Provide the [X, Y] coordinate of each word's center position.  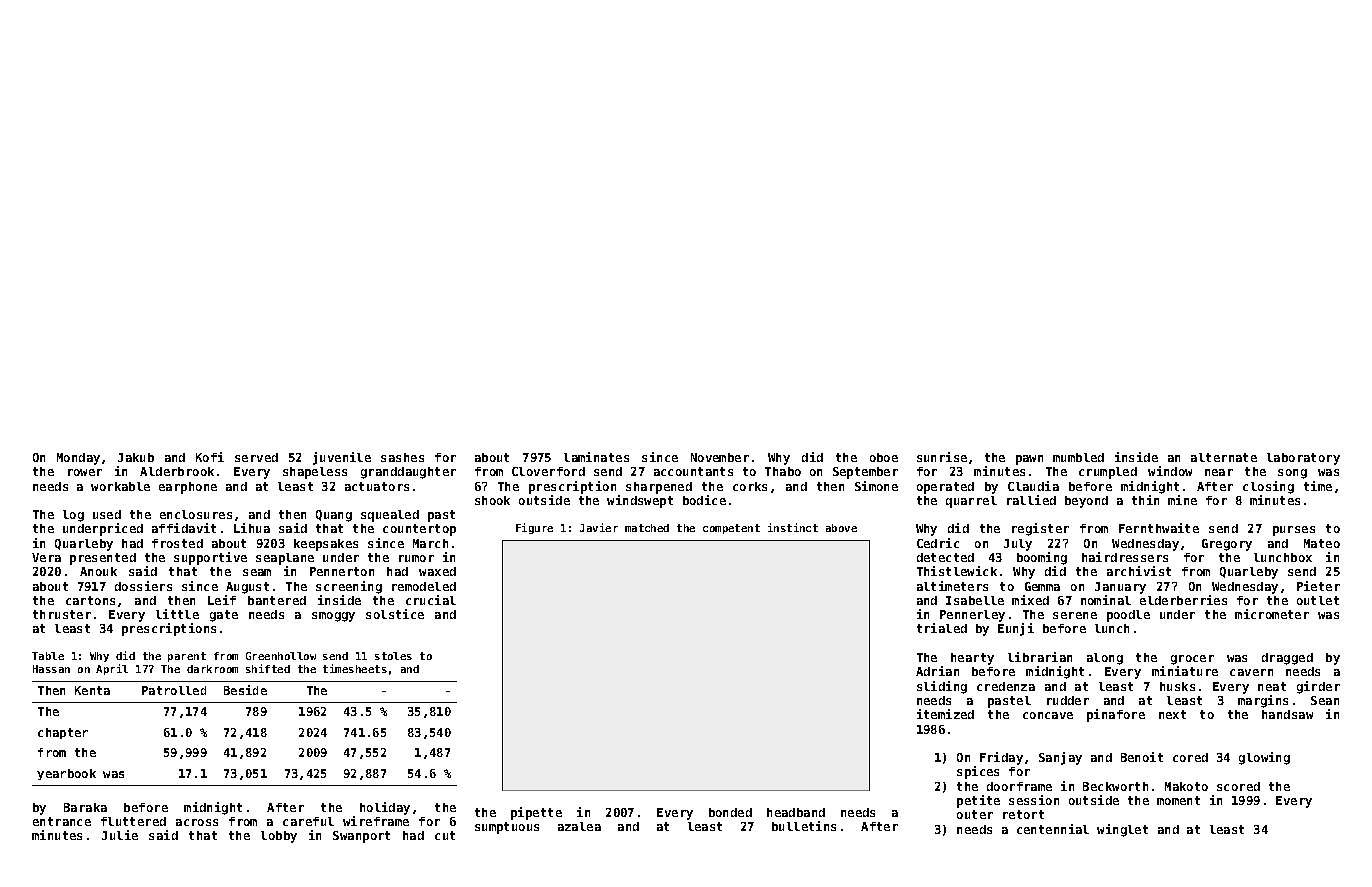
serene [1075, 615]
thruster [62, 614]
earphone [188, 488]
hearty [972, 659]
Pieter [1318, 586]
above [841, 528]
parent [187, 657]
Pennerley [972, 616]
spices [978, 772]
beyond [1086, 502]
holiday [385, 808]
